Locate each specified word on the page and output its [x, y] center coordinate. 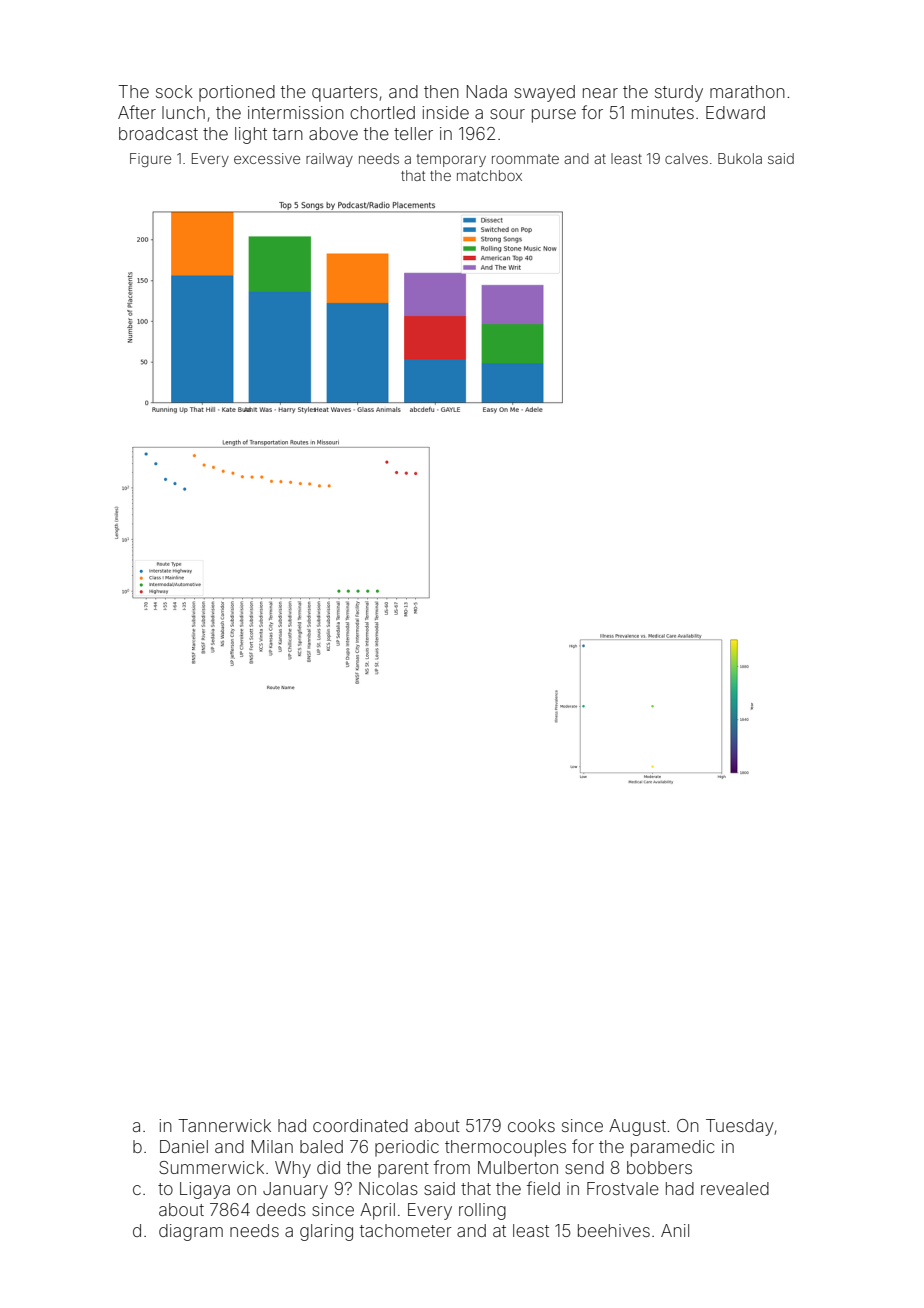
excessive [267, 158]
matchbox [489, 175]
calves [686, 158]
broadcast [158, 133]
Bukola [740, 158]
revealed [735, 1188]
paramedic [672, 1148]
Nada [487, 91]
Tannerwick [224, 1125]
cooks [531, 1125]
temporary [451, 160]
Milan [272, 1146]
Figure [150, 160]
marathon [747, 91]
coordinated [360, 1125]
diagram [191, 1232]
